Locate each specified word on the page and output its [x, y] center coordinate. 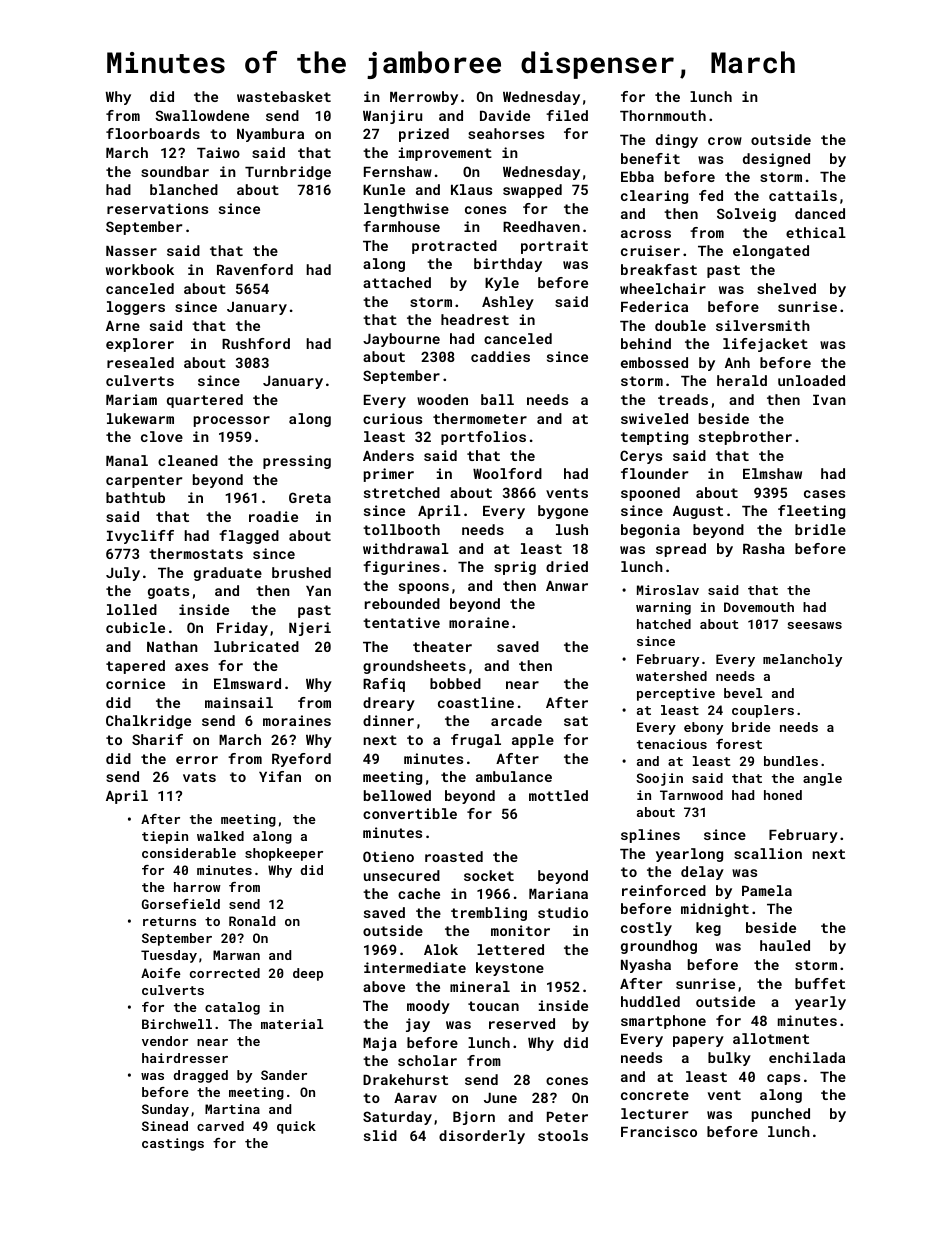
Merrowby [424, 98]
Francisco [659, 1131]
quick [296, 1127]
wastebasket [284, 96]
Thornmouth [663, 115]
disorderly [482, 1137]
